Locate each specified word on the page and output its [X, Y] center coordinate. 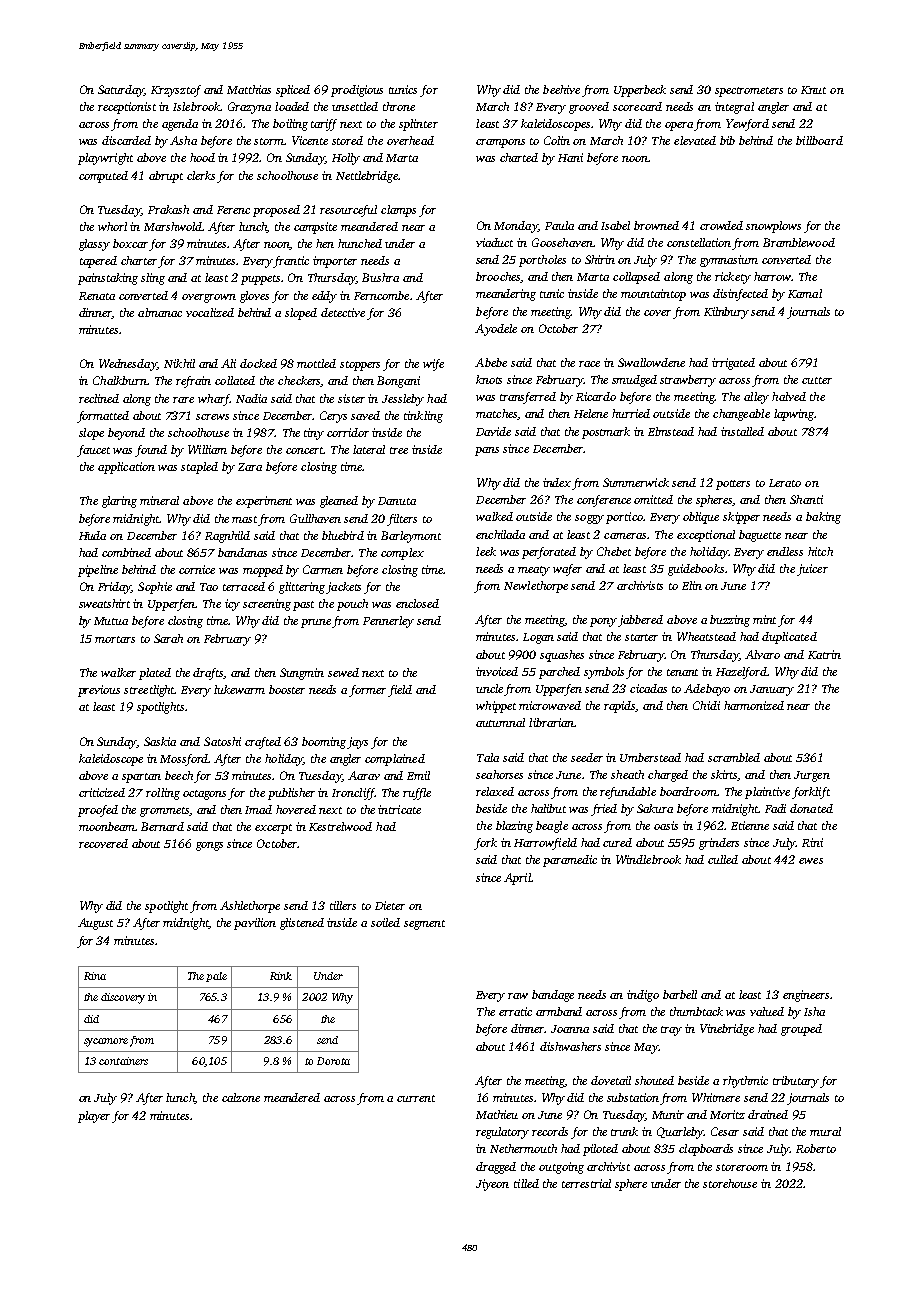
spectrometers [749, 92]
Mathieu [497, 1114]
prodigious [357, 91]
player [94, 1117]
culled [723, 859]
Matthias [249, 89]
